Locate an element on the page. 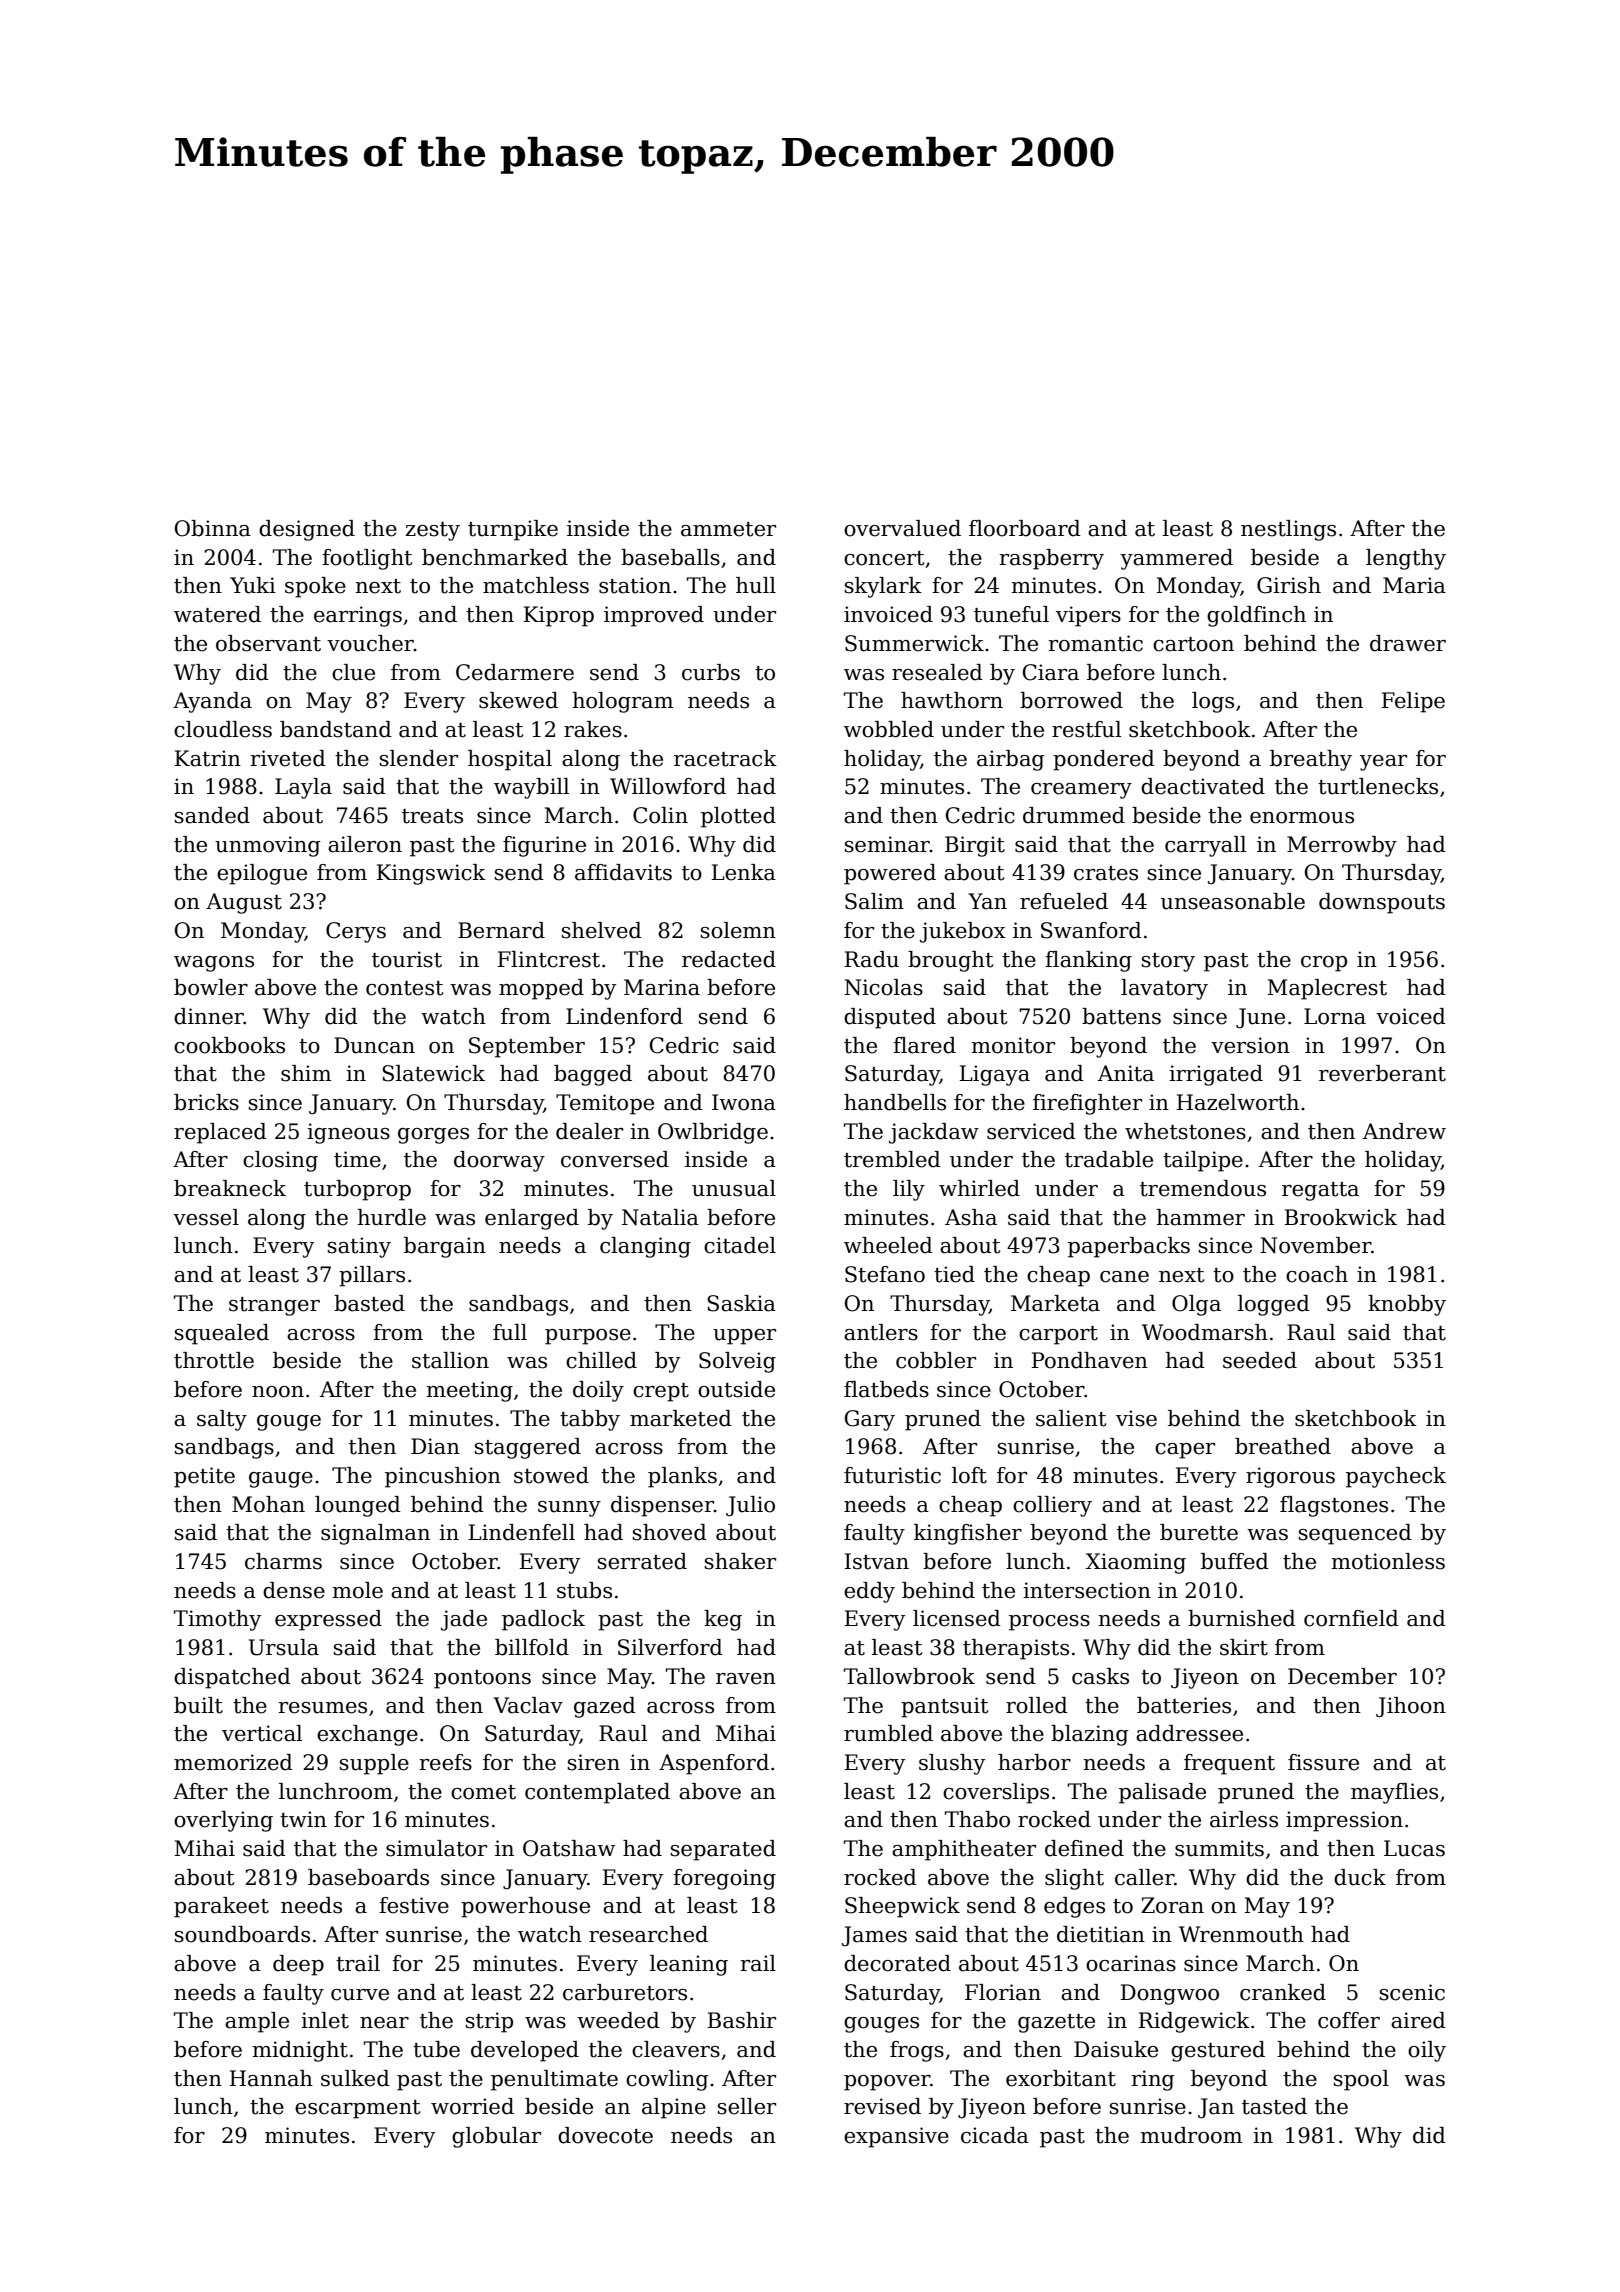 This document has width=1620, height=2292. zesty is located at coordinates (432, 531).
